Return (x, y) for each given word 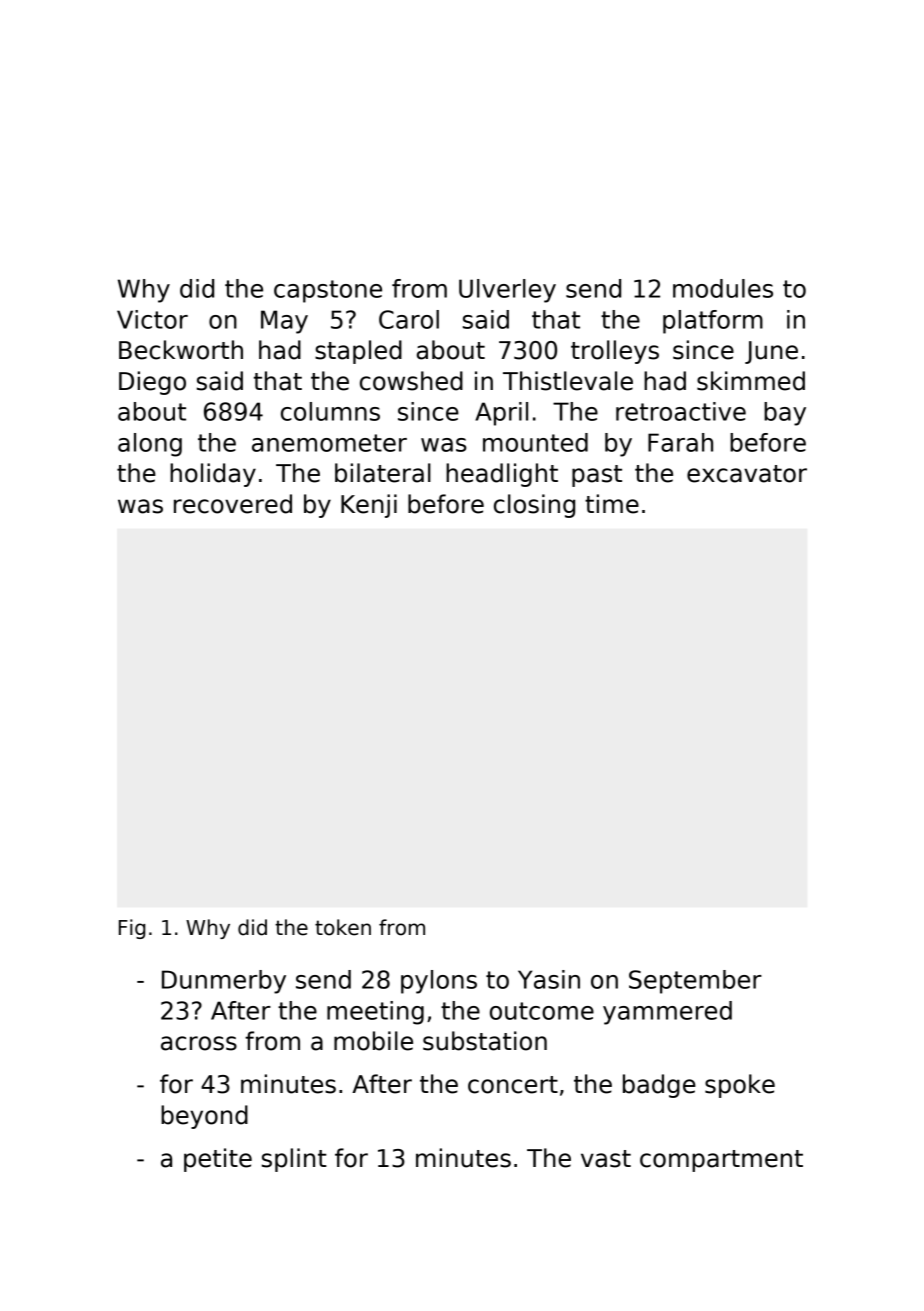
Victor (152, 319)
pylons (439, 982)
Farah (680, 442)
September (695, 982)
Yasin (549, 979)
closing (534, 506)
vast (606, 1159)
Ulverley (507, 291)
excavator (747, 474)
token (343, 927)
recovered (233, 504)
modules (723, 288)
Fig (132, 929)
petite (218, 1160)
